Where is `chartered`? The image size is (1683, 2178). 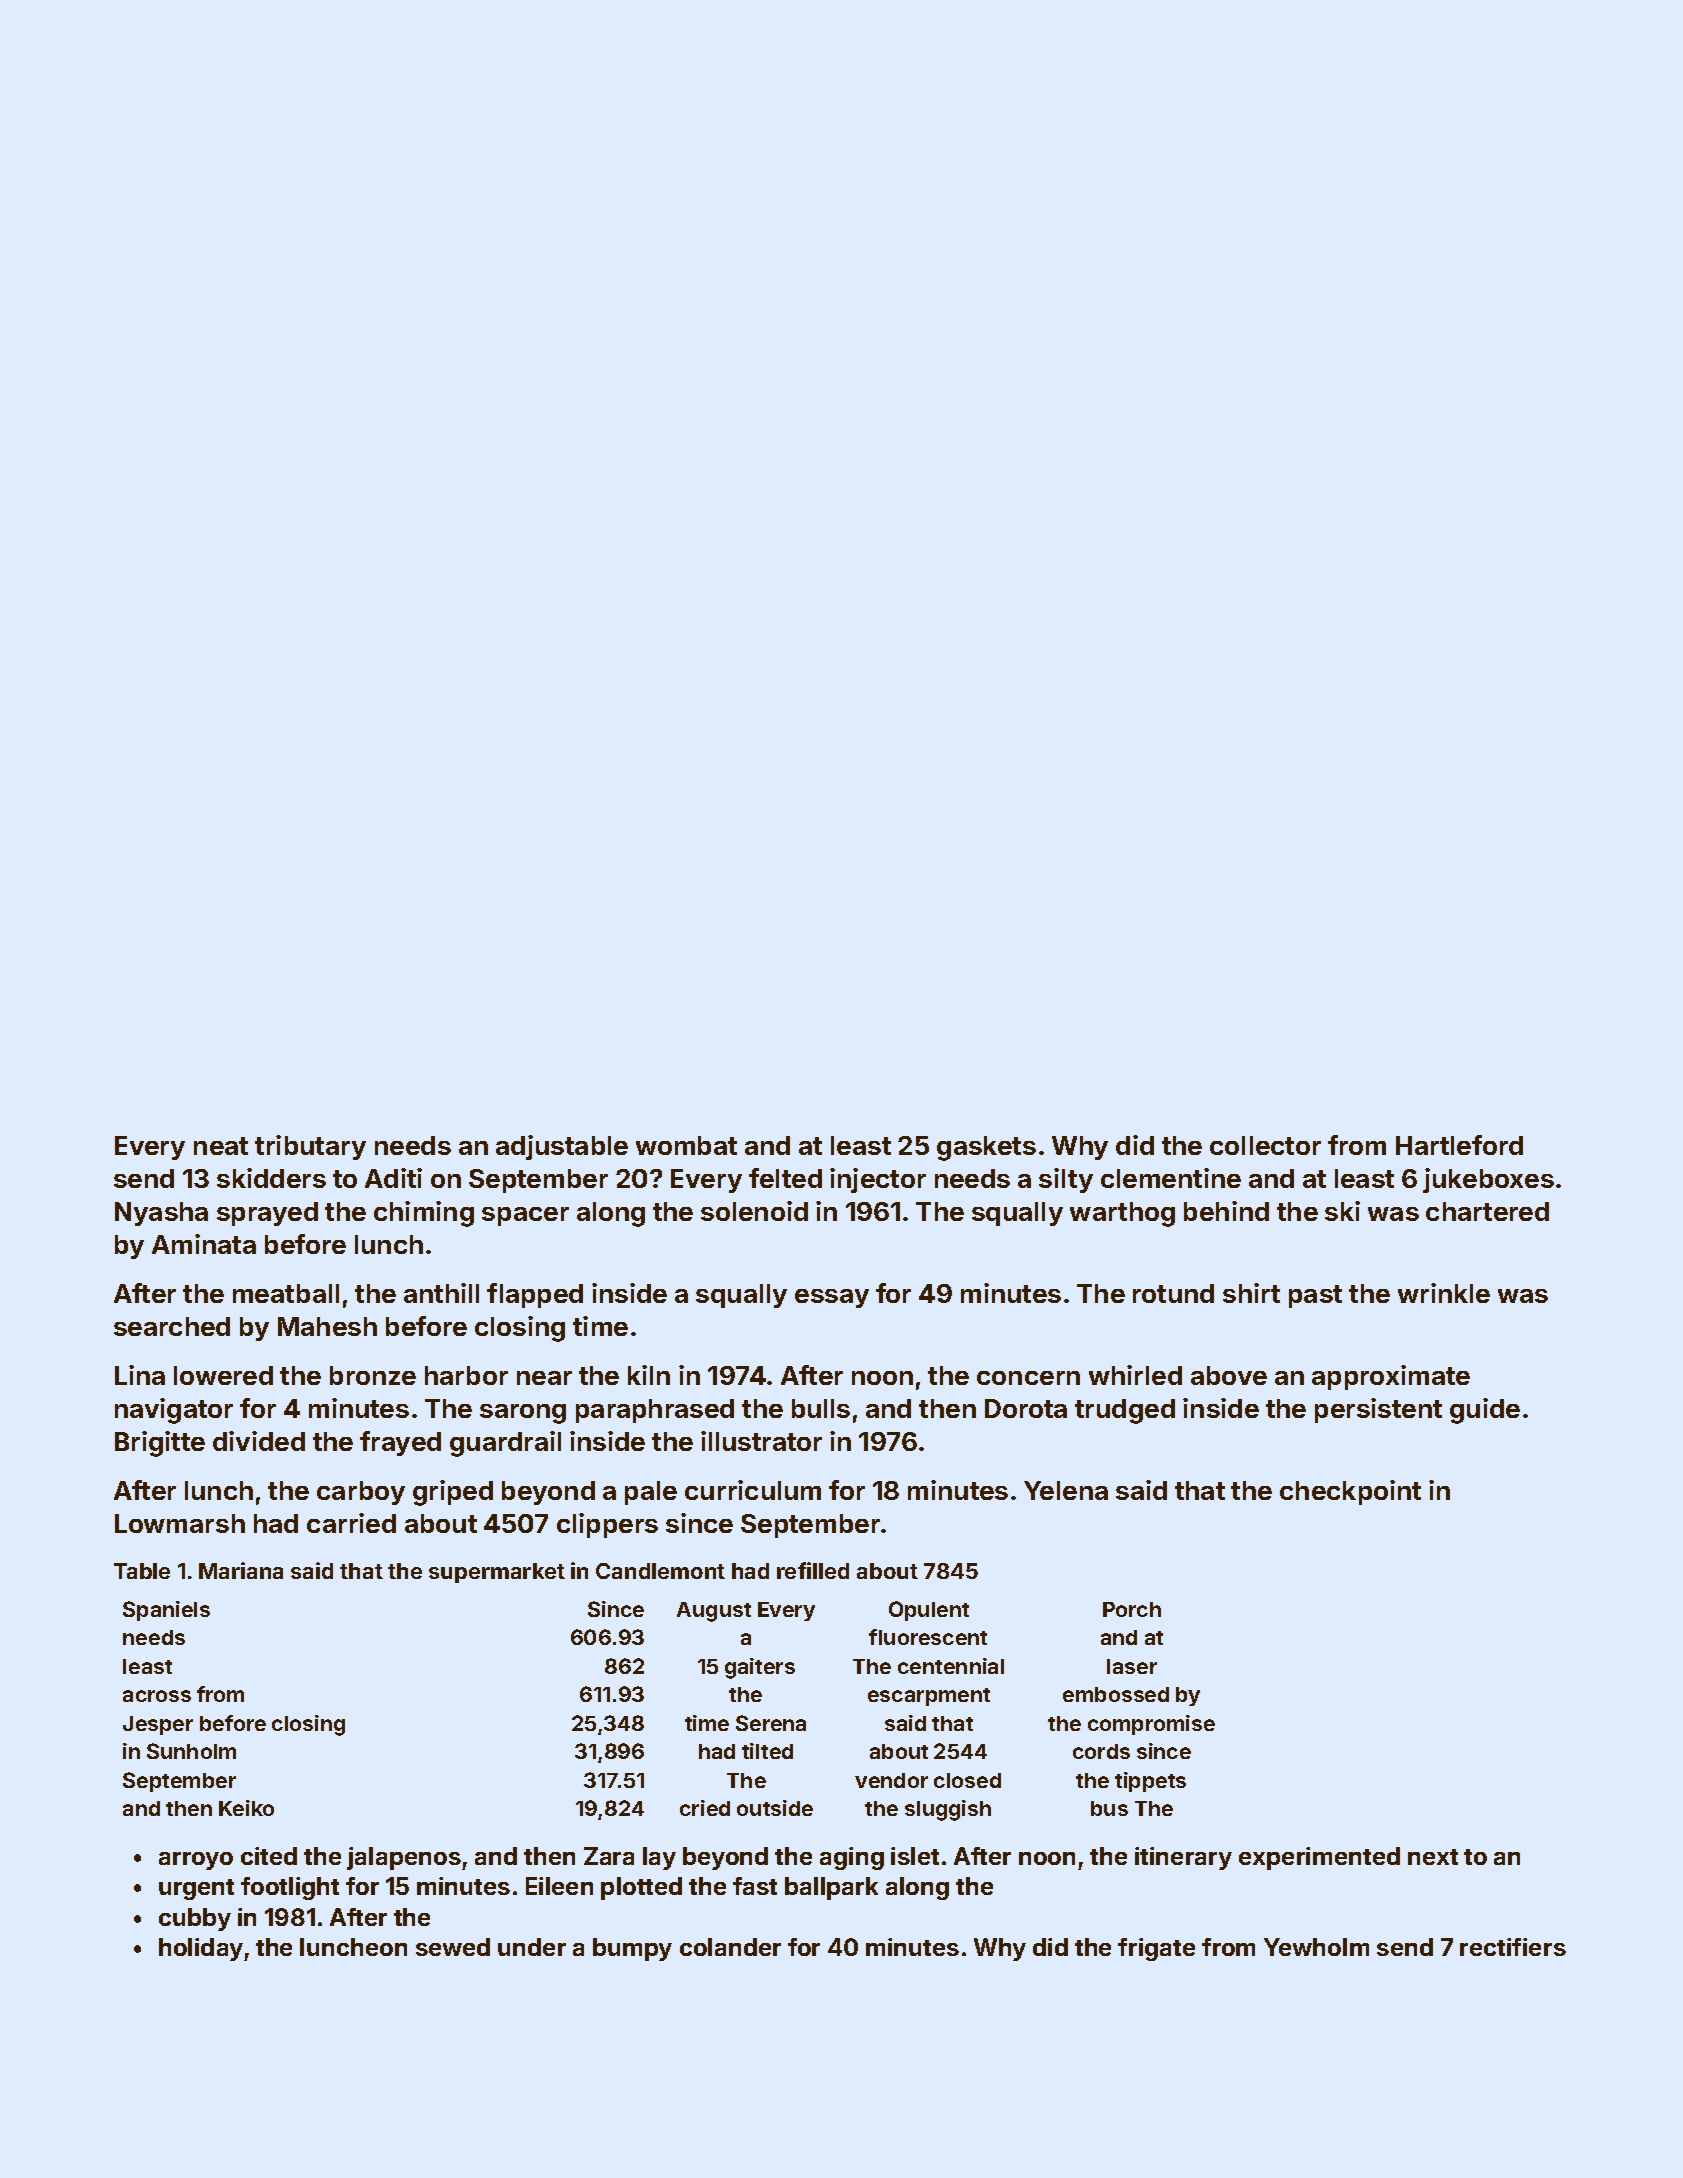 chartered is located at coordinates (1487, 1211).
